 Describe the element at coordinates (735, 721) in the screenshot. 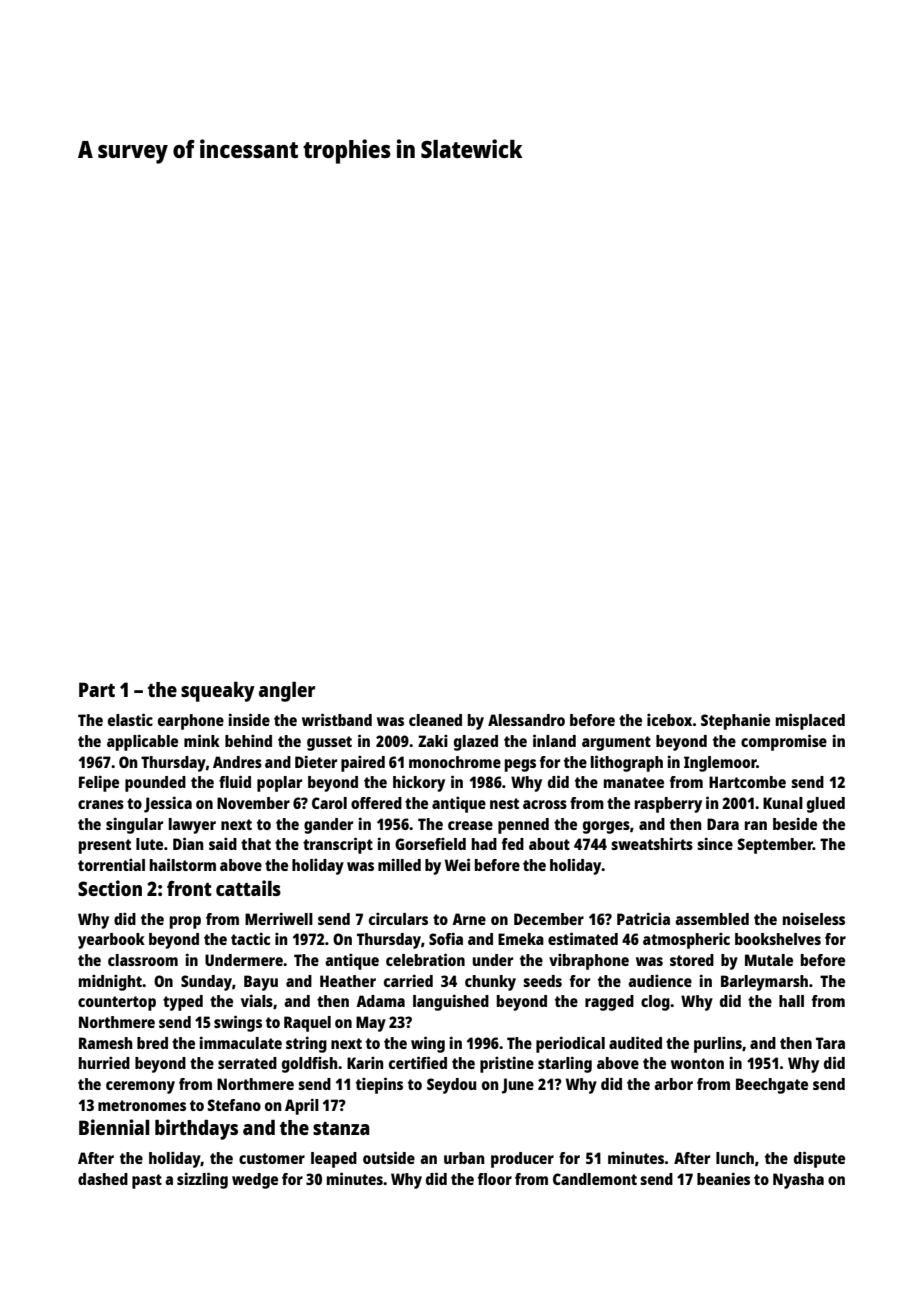

I see `Stephanie` at that location.
